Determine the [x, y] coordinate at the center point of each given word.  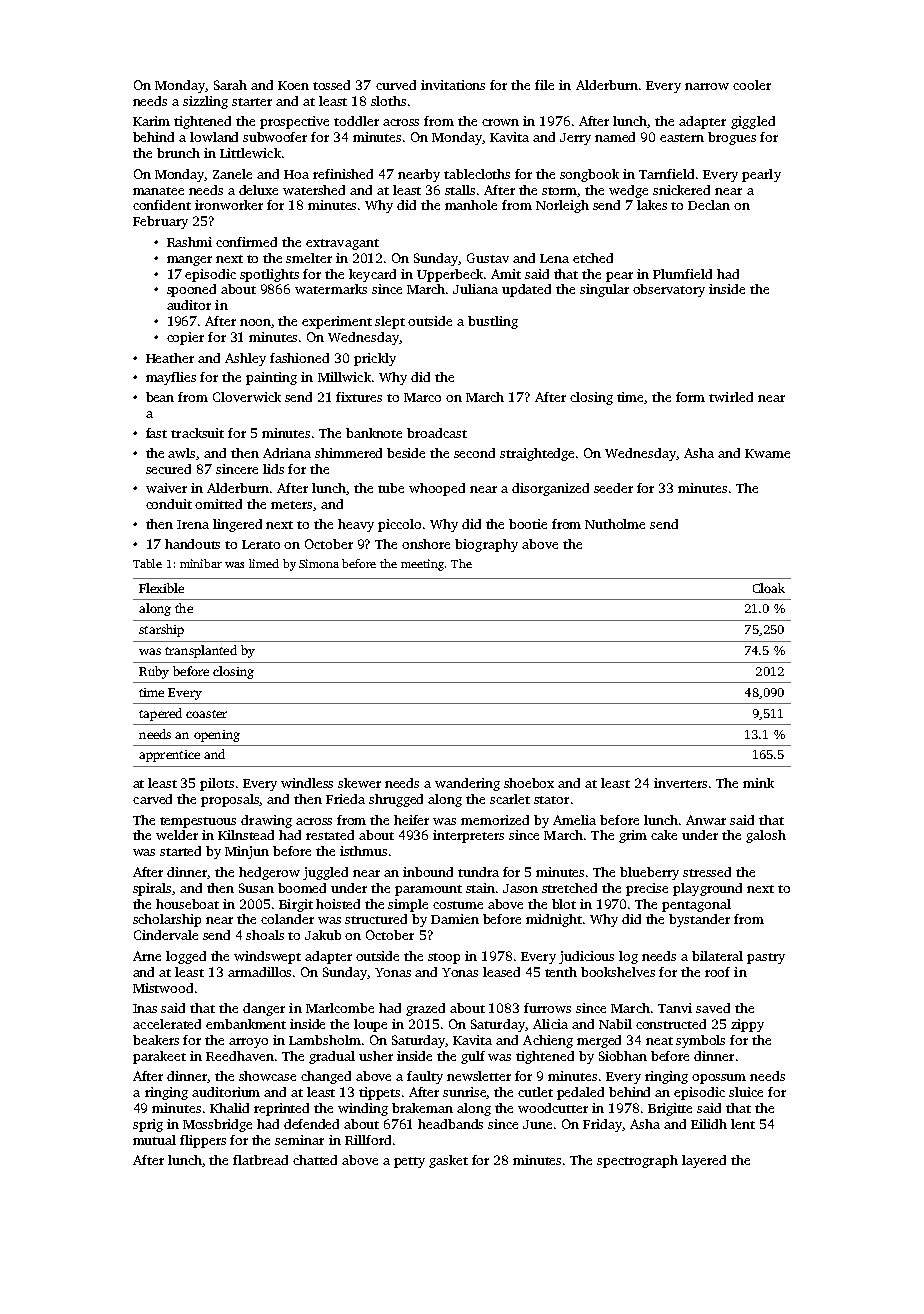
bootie [528, 524]
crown [500, 122]
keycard [372, 275]
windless [307, 783]
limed [264, 563]
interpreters [468, 836]
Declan [709, 205]
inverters [680, 783]
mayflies [171, 378]
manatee [158, 191]
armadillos [259, 972]
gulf [473, 1057]
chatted [315, 1160]
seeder [613, 488]
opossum [719, 1079]
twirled [731, 397]
